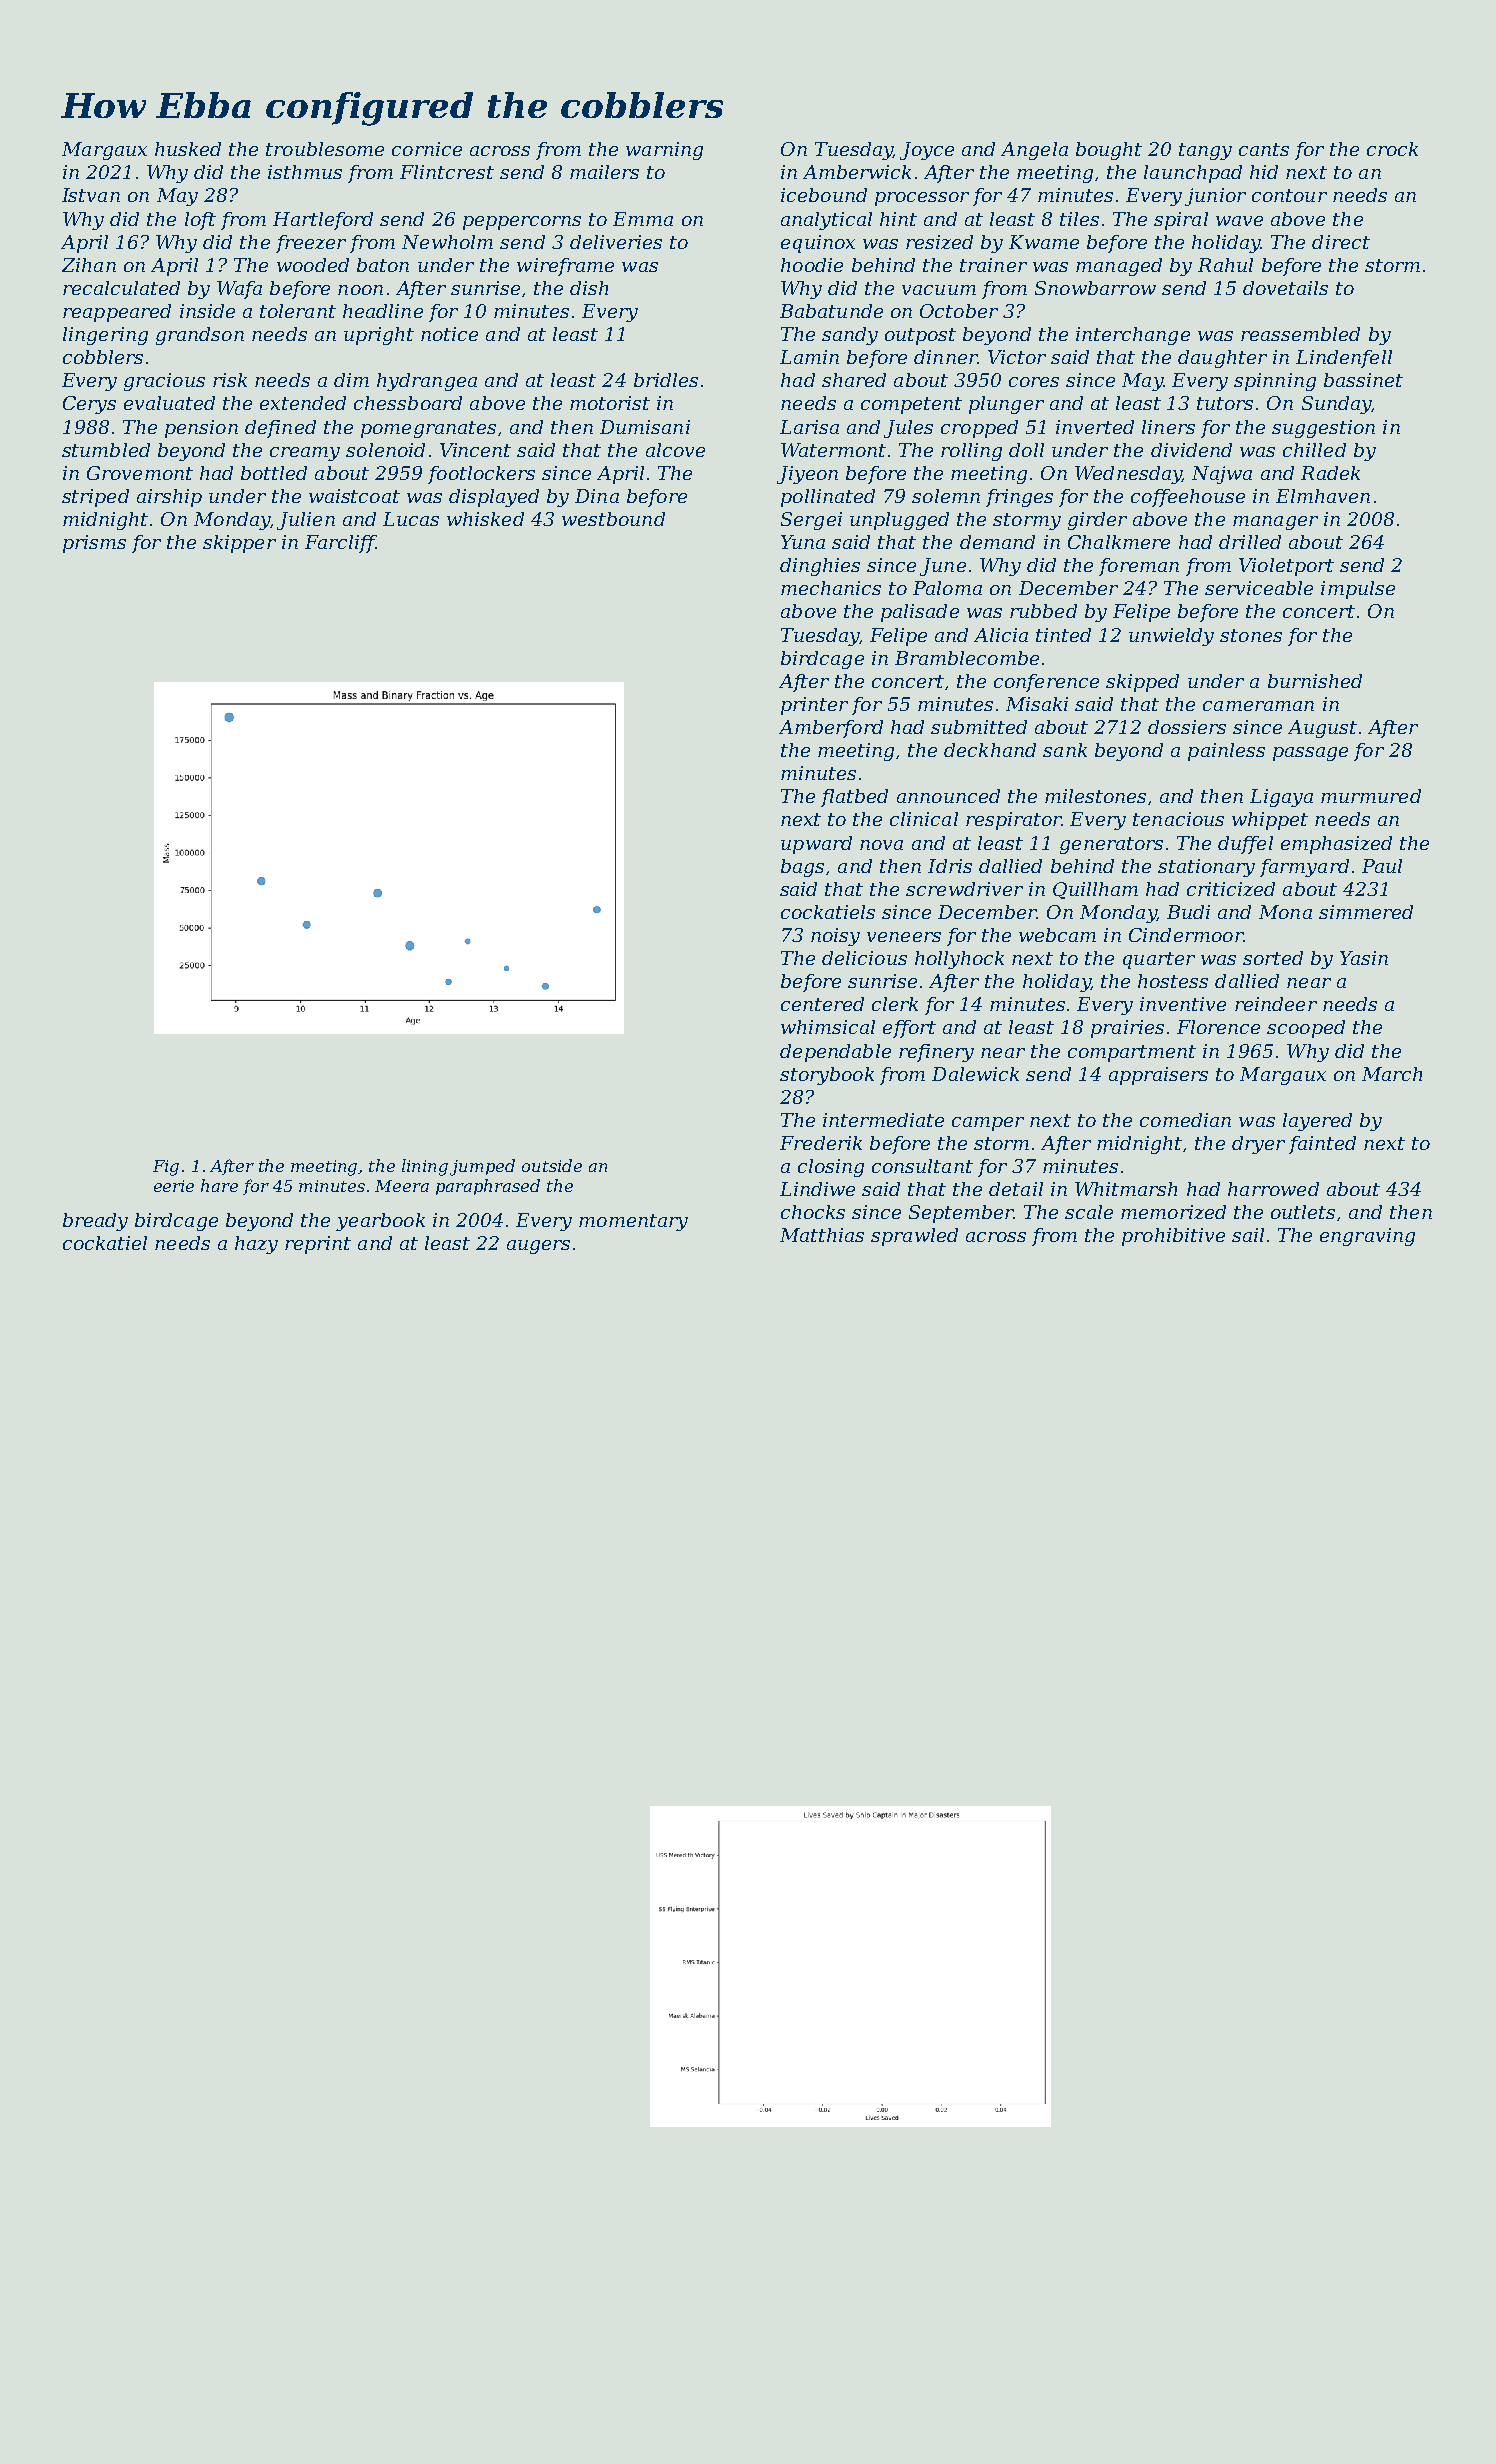  Describe the element at coordinates (802, 868) in the image. I see `bags` at that location.
